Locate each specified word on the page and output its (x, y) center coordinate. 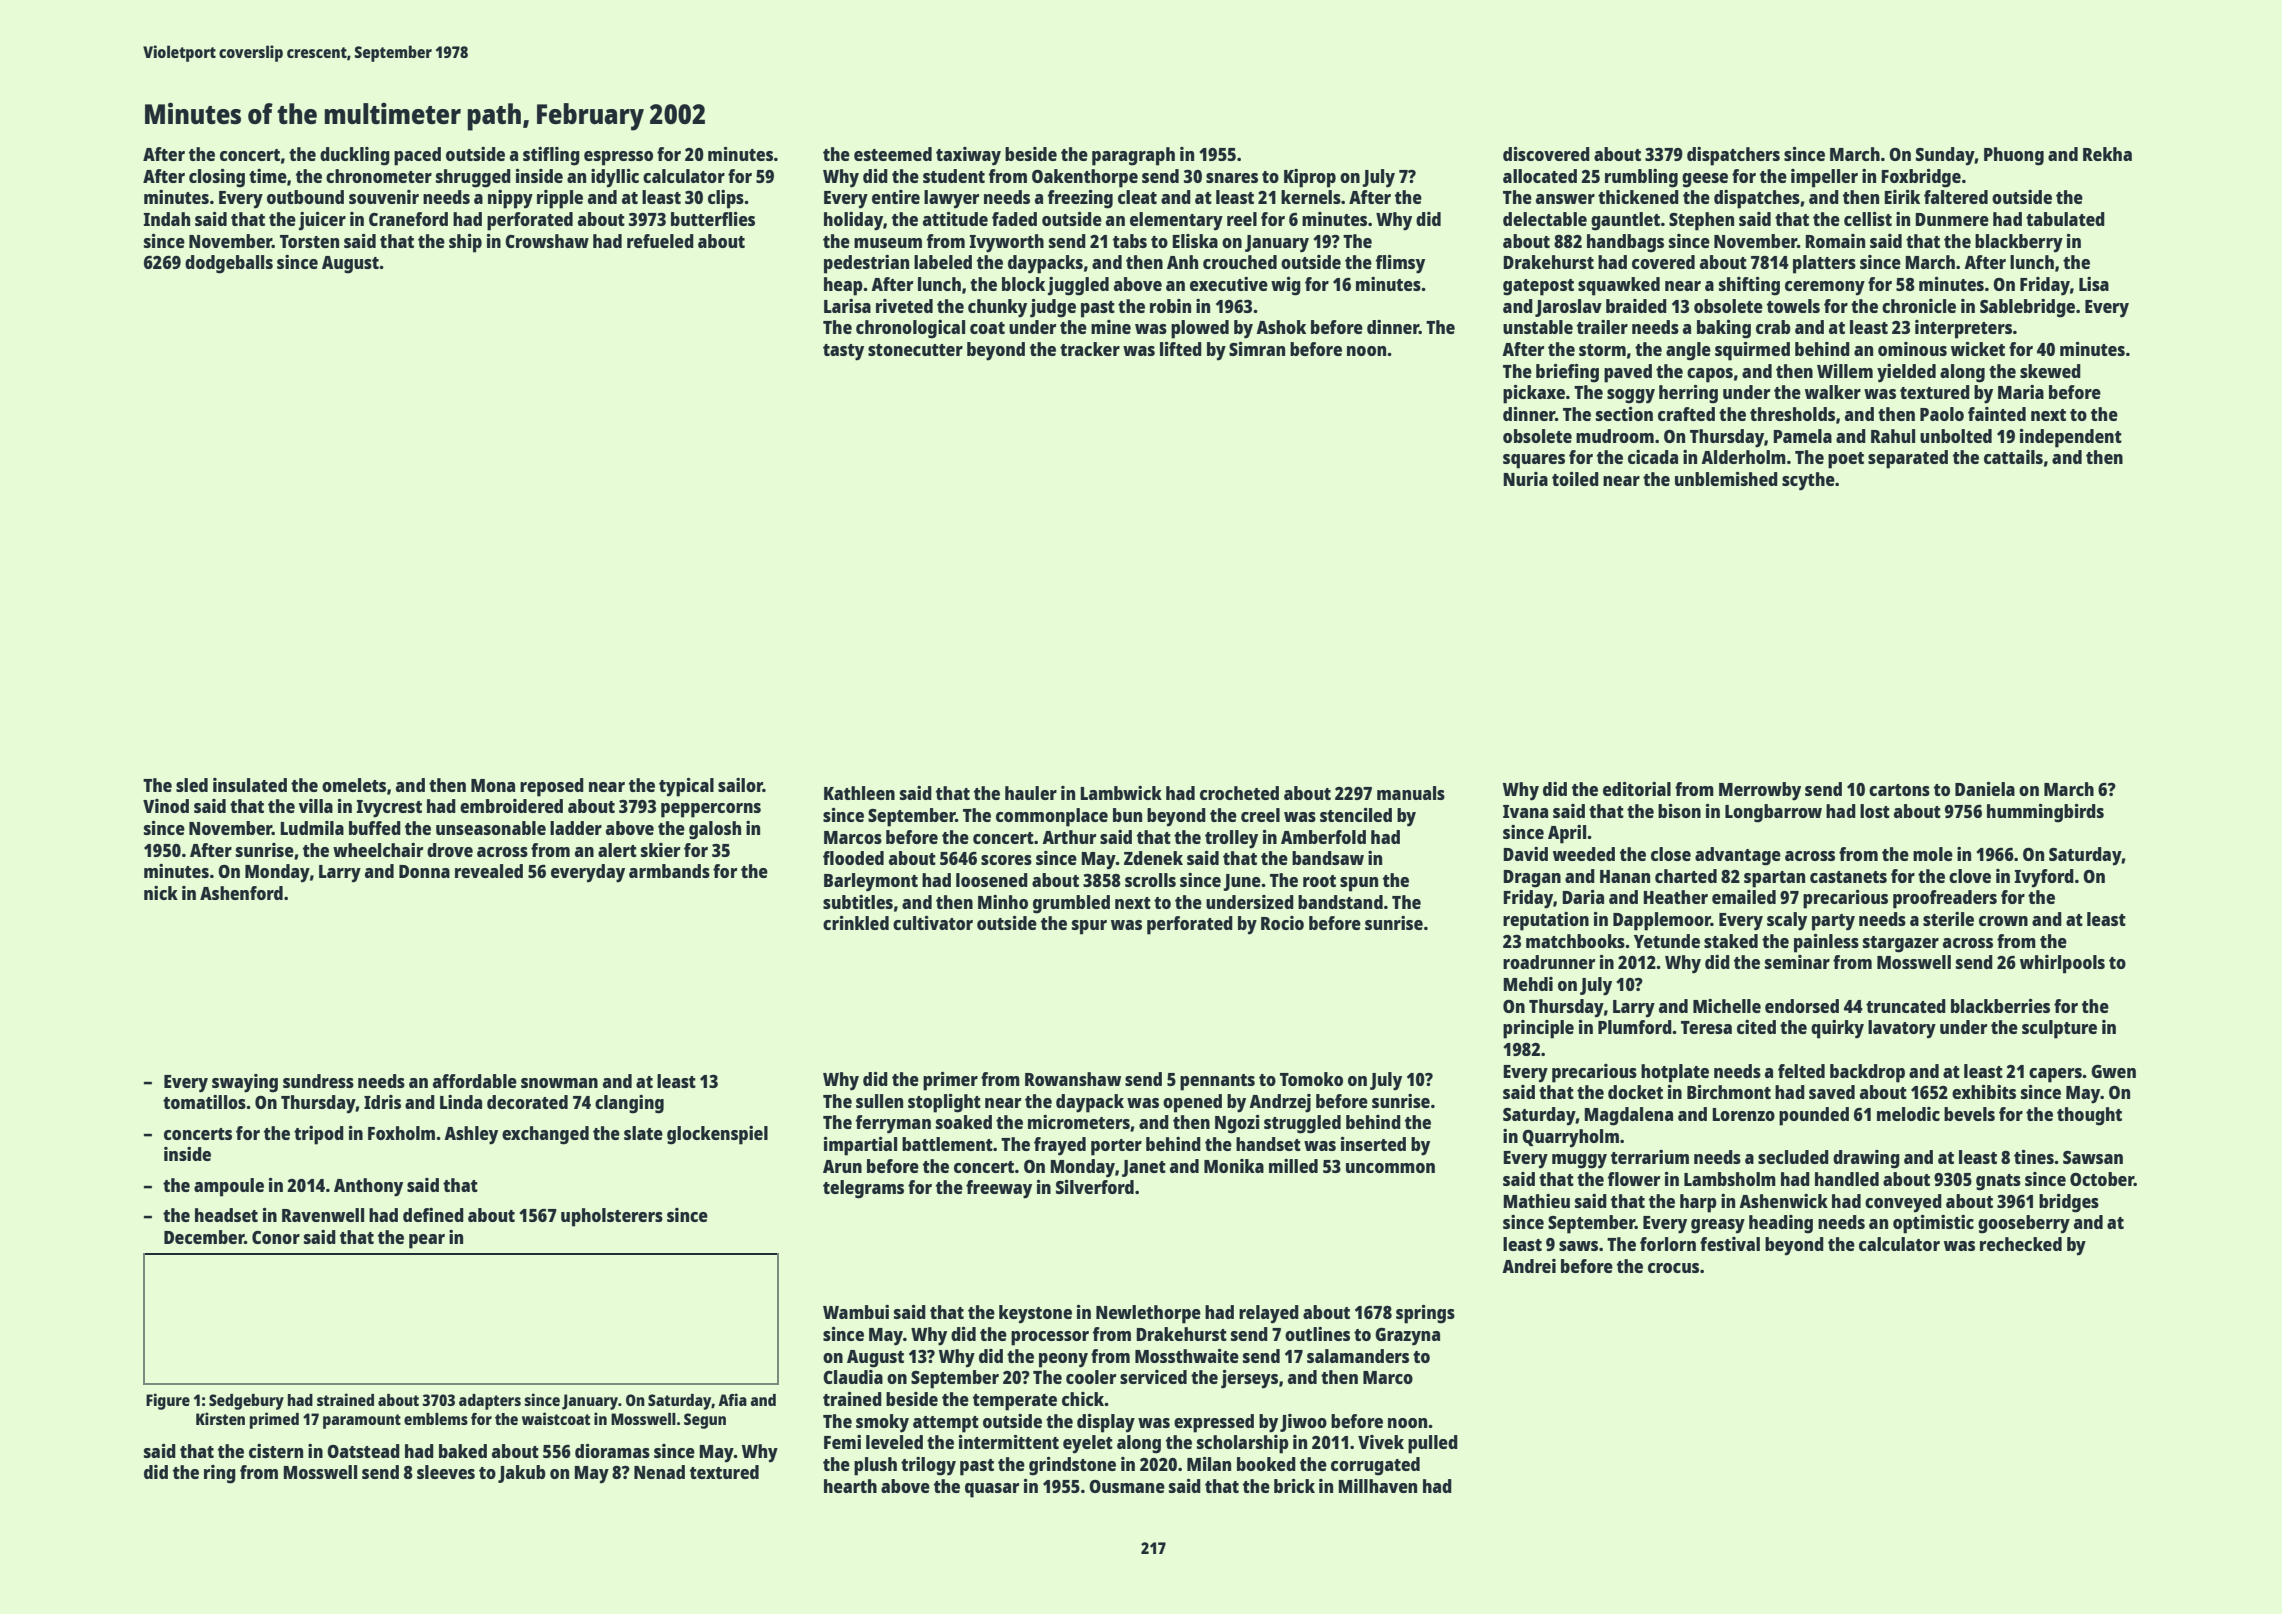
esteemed (893, 154)
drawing (1866, 1159)
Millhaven (1377, 1486)
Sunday (1945, 156)
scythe (1808, 481)
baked (463, 1451)
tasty (843, 352)
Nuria (1525, 479)
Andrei (1529, 1266)
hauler (1031, 793)
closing (217, 178)
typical (686, 787)
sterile (1948, 919)
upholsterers (612, 1217)
